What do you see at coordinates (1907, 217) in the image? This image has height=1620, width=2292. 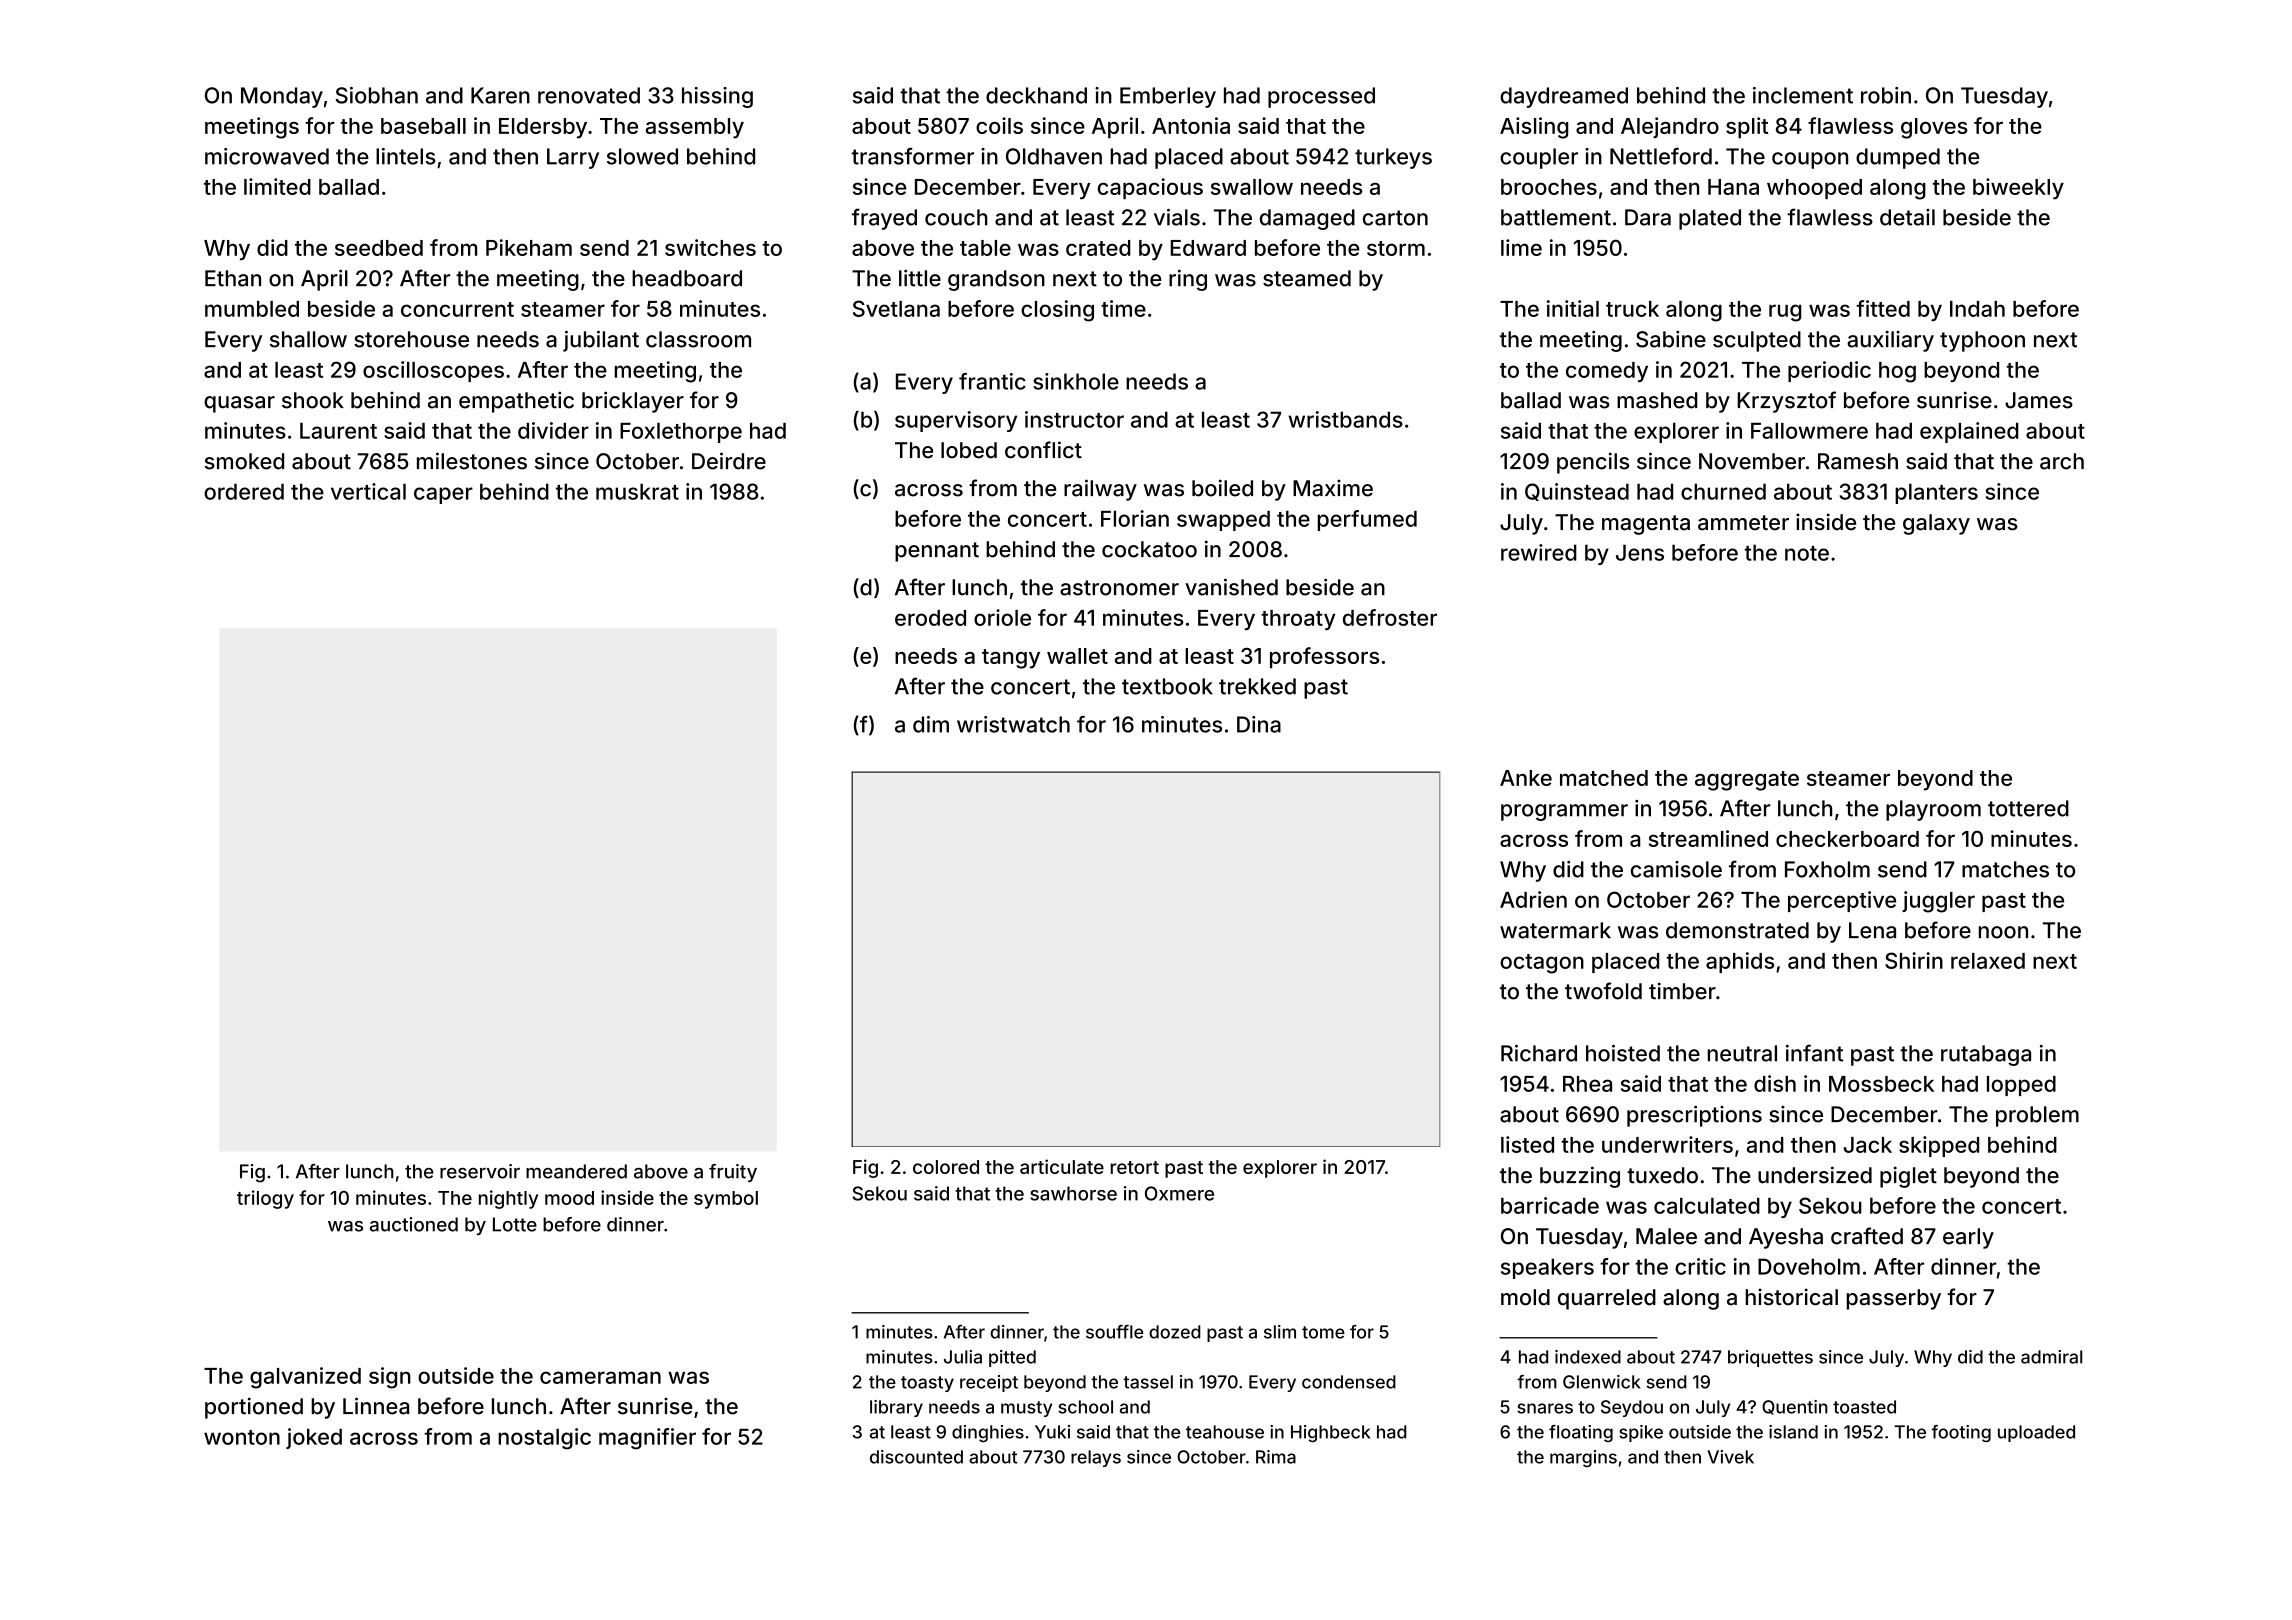 I see `detail` at bounding box center [1907, 217].
